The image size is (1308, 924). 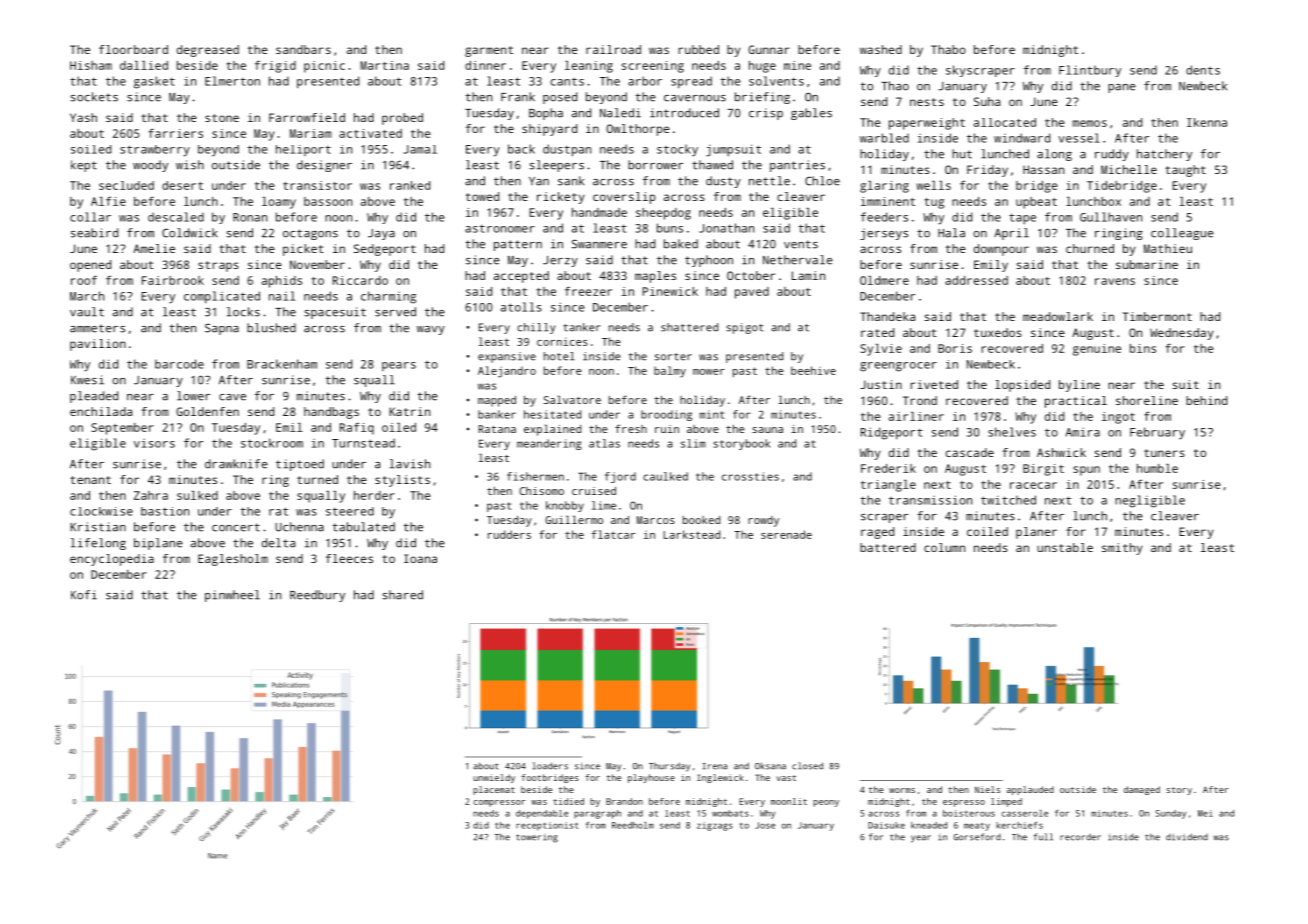 I want to click on Frank, so click(x=518, y=97).
